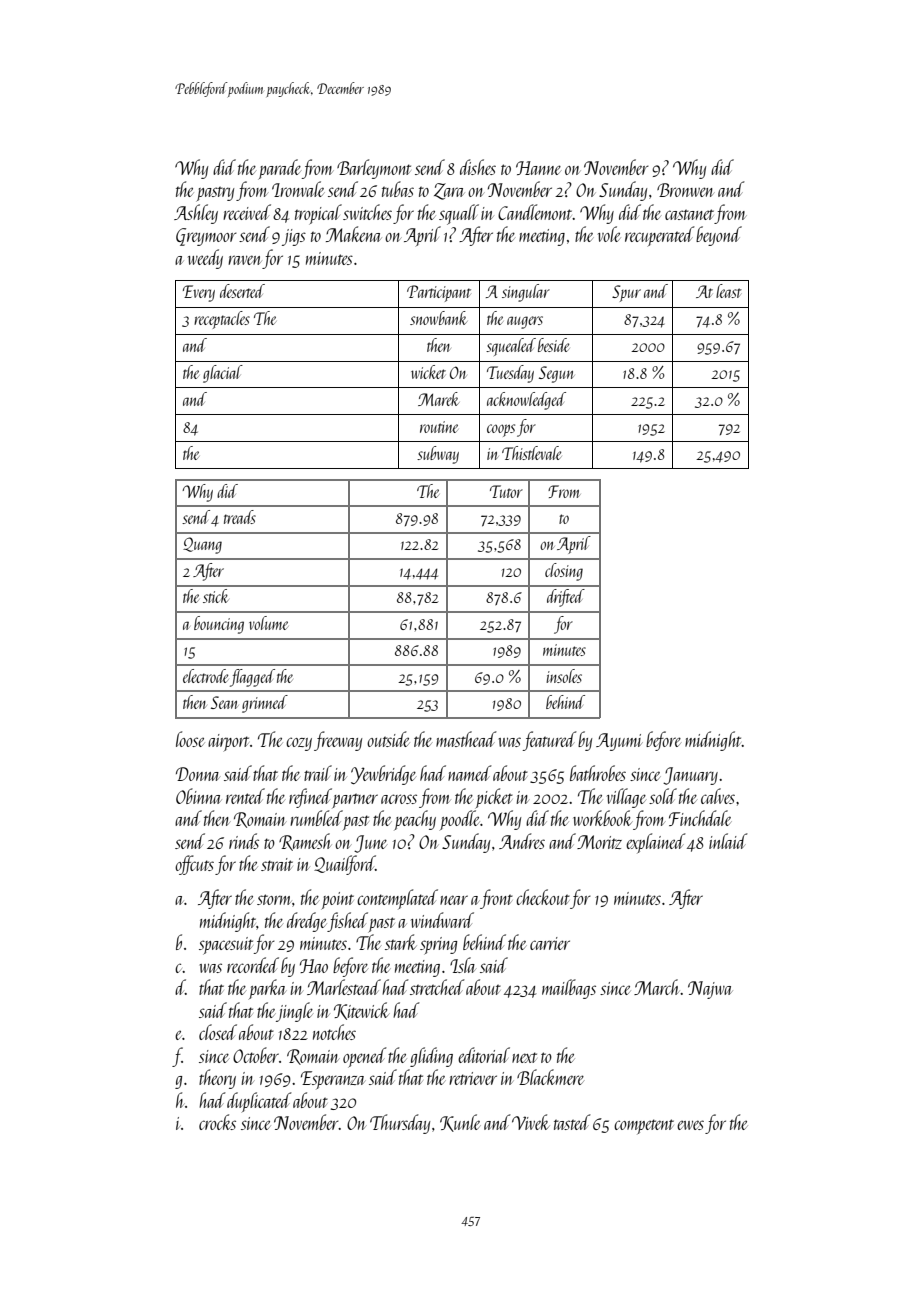 Image resolution: width=924 pixels, height=1311 pixels. I want to click on least, so click(729, 291).
